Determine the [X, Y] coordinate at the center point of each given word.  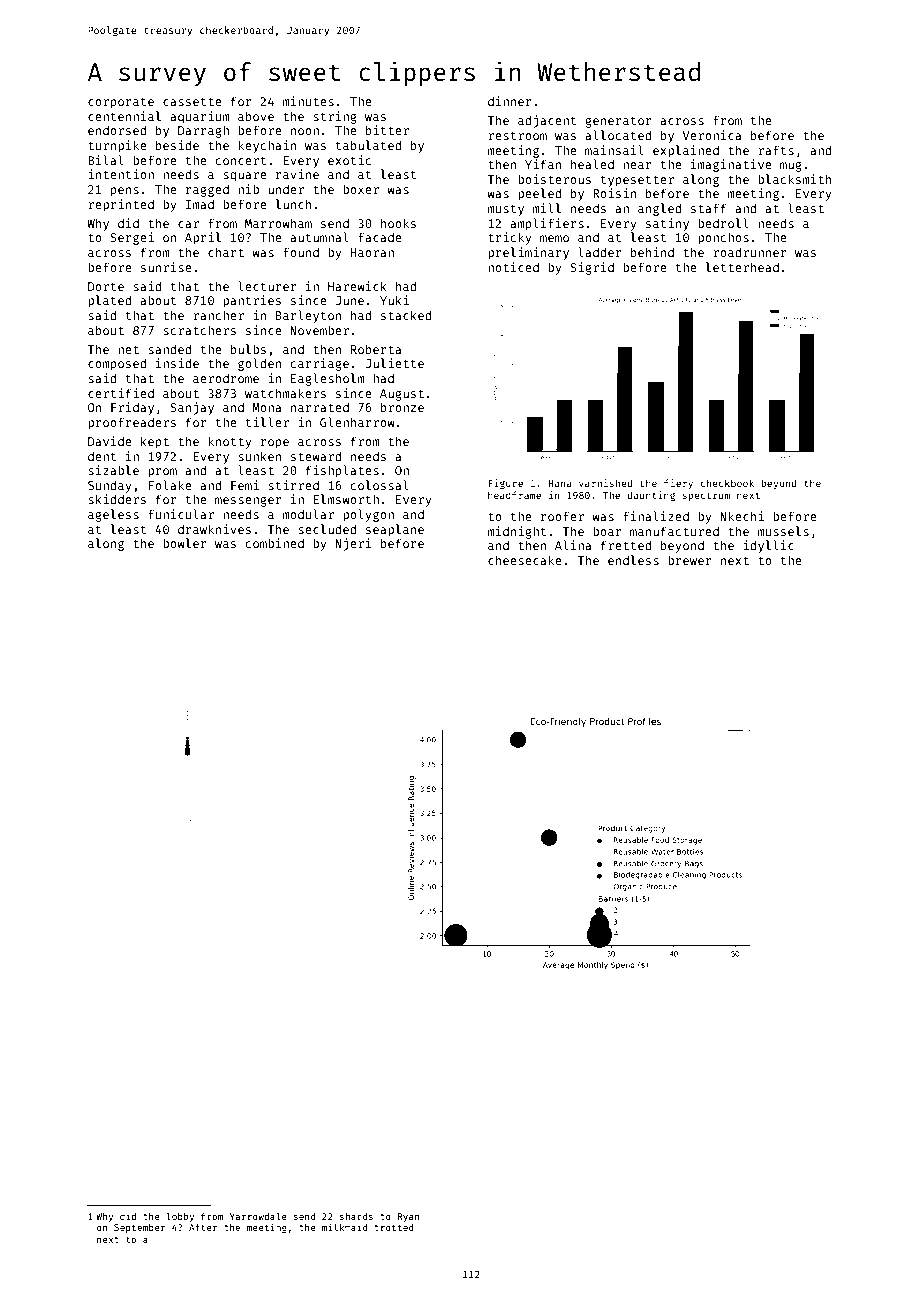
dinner [510, 101]
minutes [308, 101]
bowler [185, 543]
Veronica [712, 135]
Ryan [408, 1217]
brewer [690, 560]
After [203, 1227]
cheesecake [525, 560]
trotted [393, 1227]
